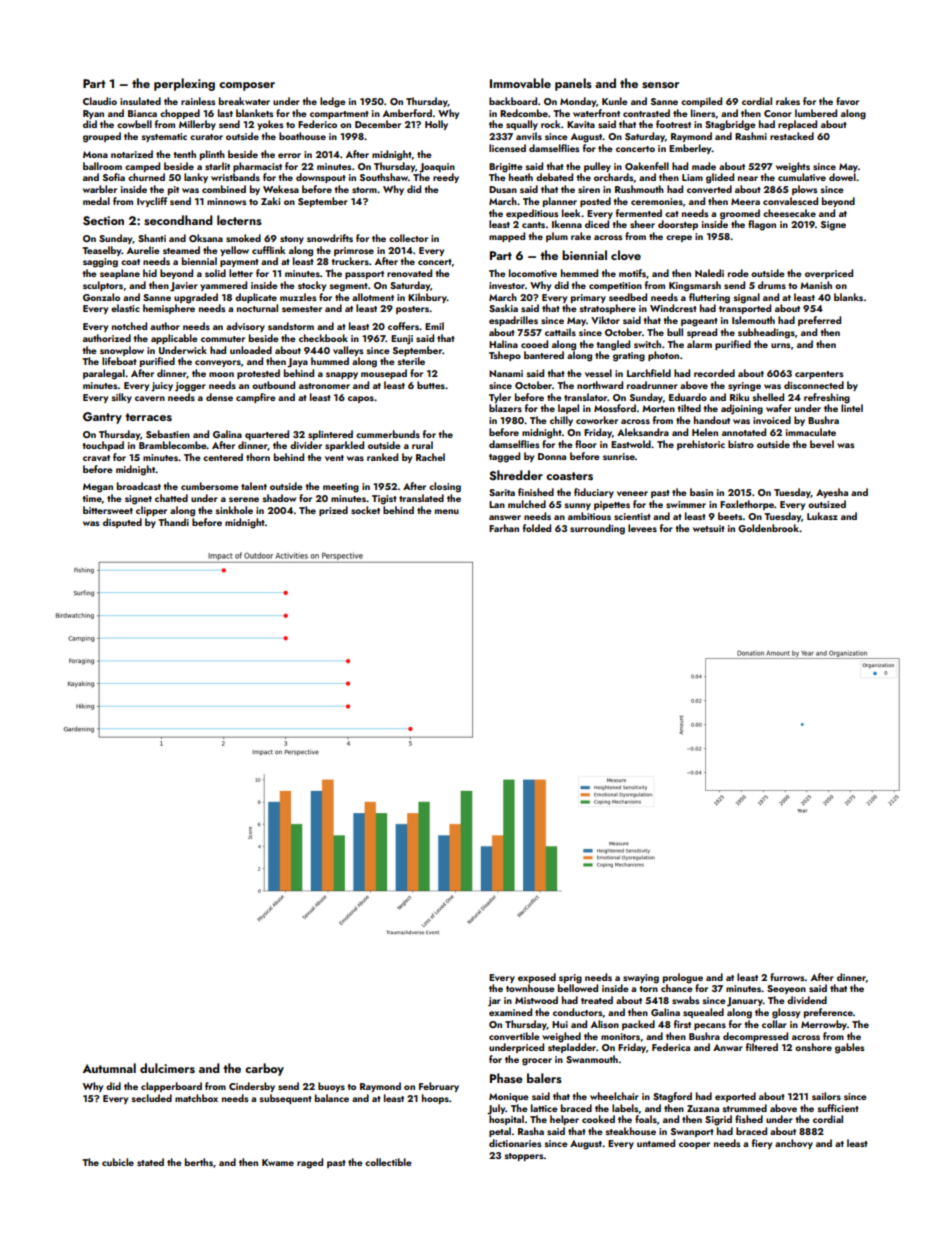 The image size is (952, 1233). I want to click on Thandi, so click(173, 522).
